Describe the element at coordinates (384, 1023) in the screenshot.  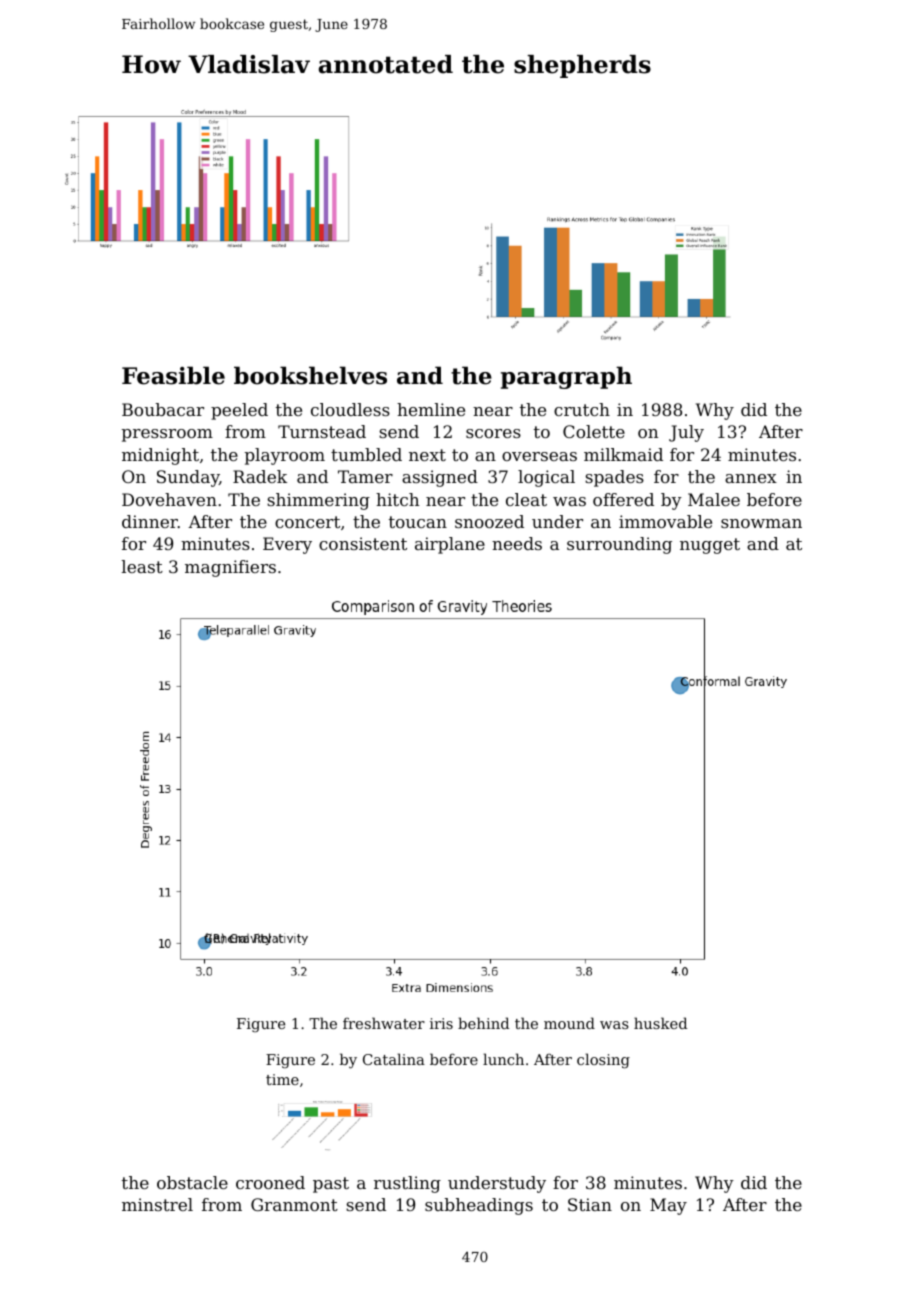
I see `freshwater` at that location.
